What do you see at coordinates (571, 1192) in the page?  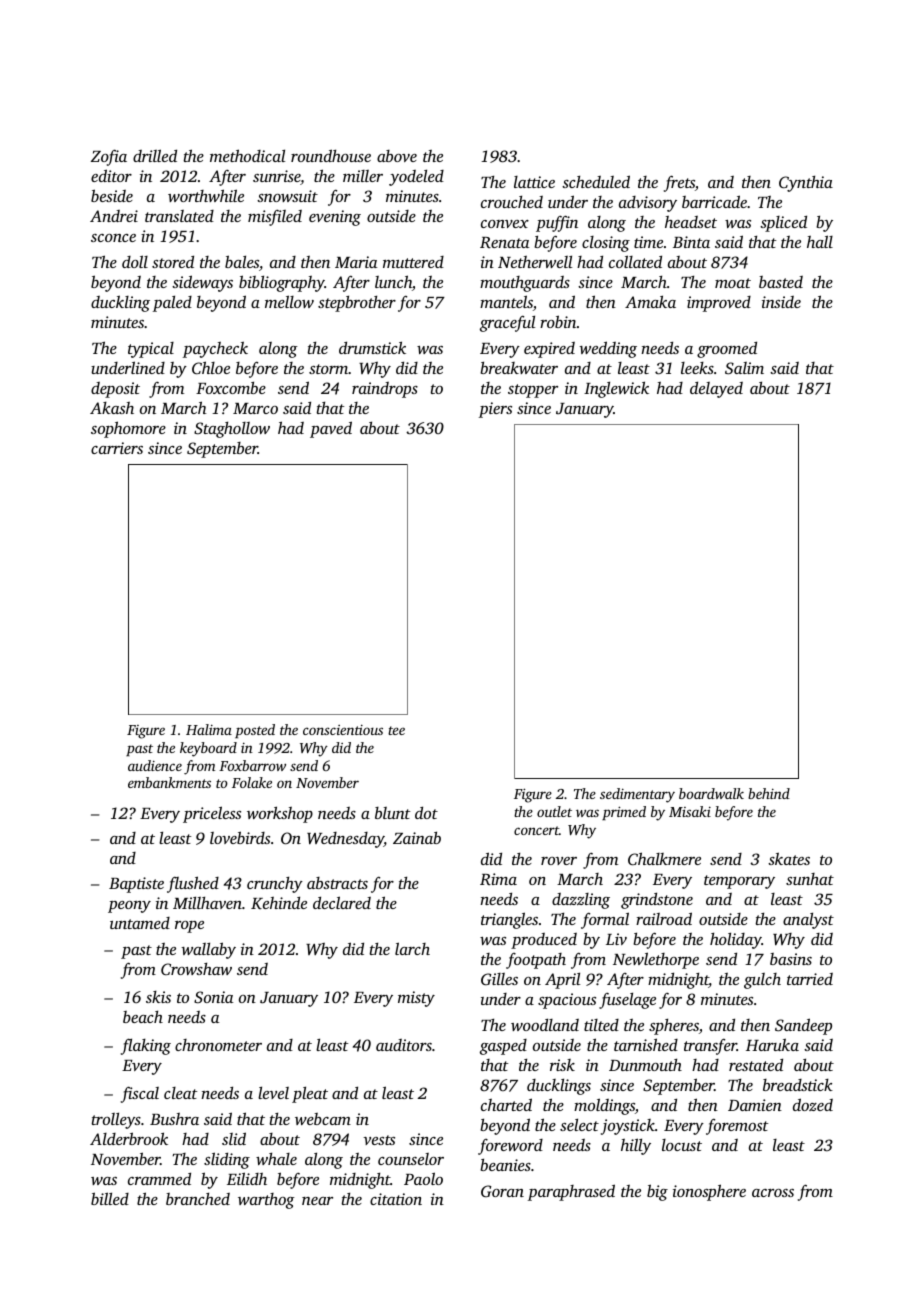 I see `paraphrased` at bounding box center [571, 1192].
